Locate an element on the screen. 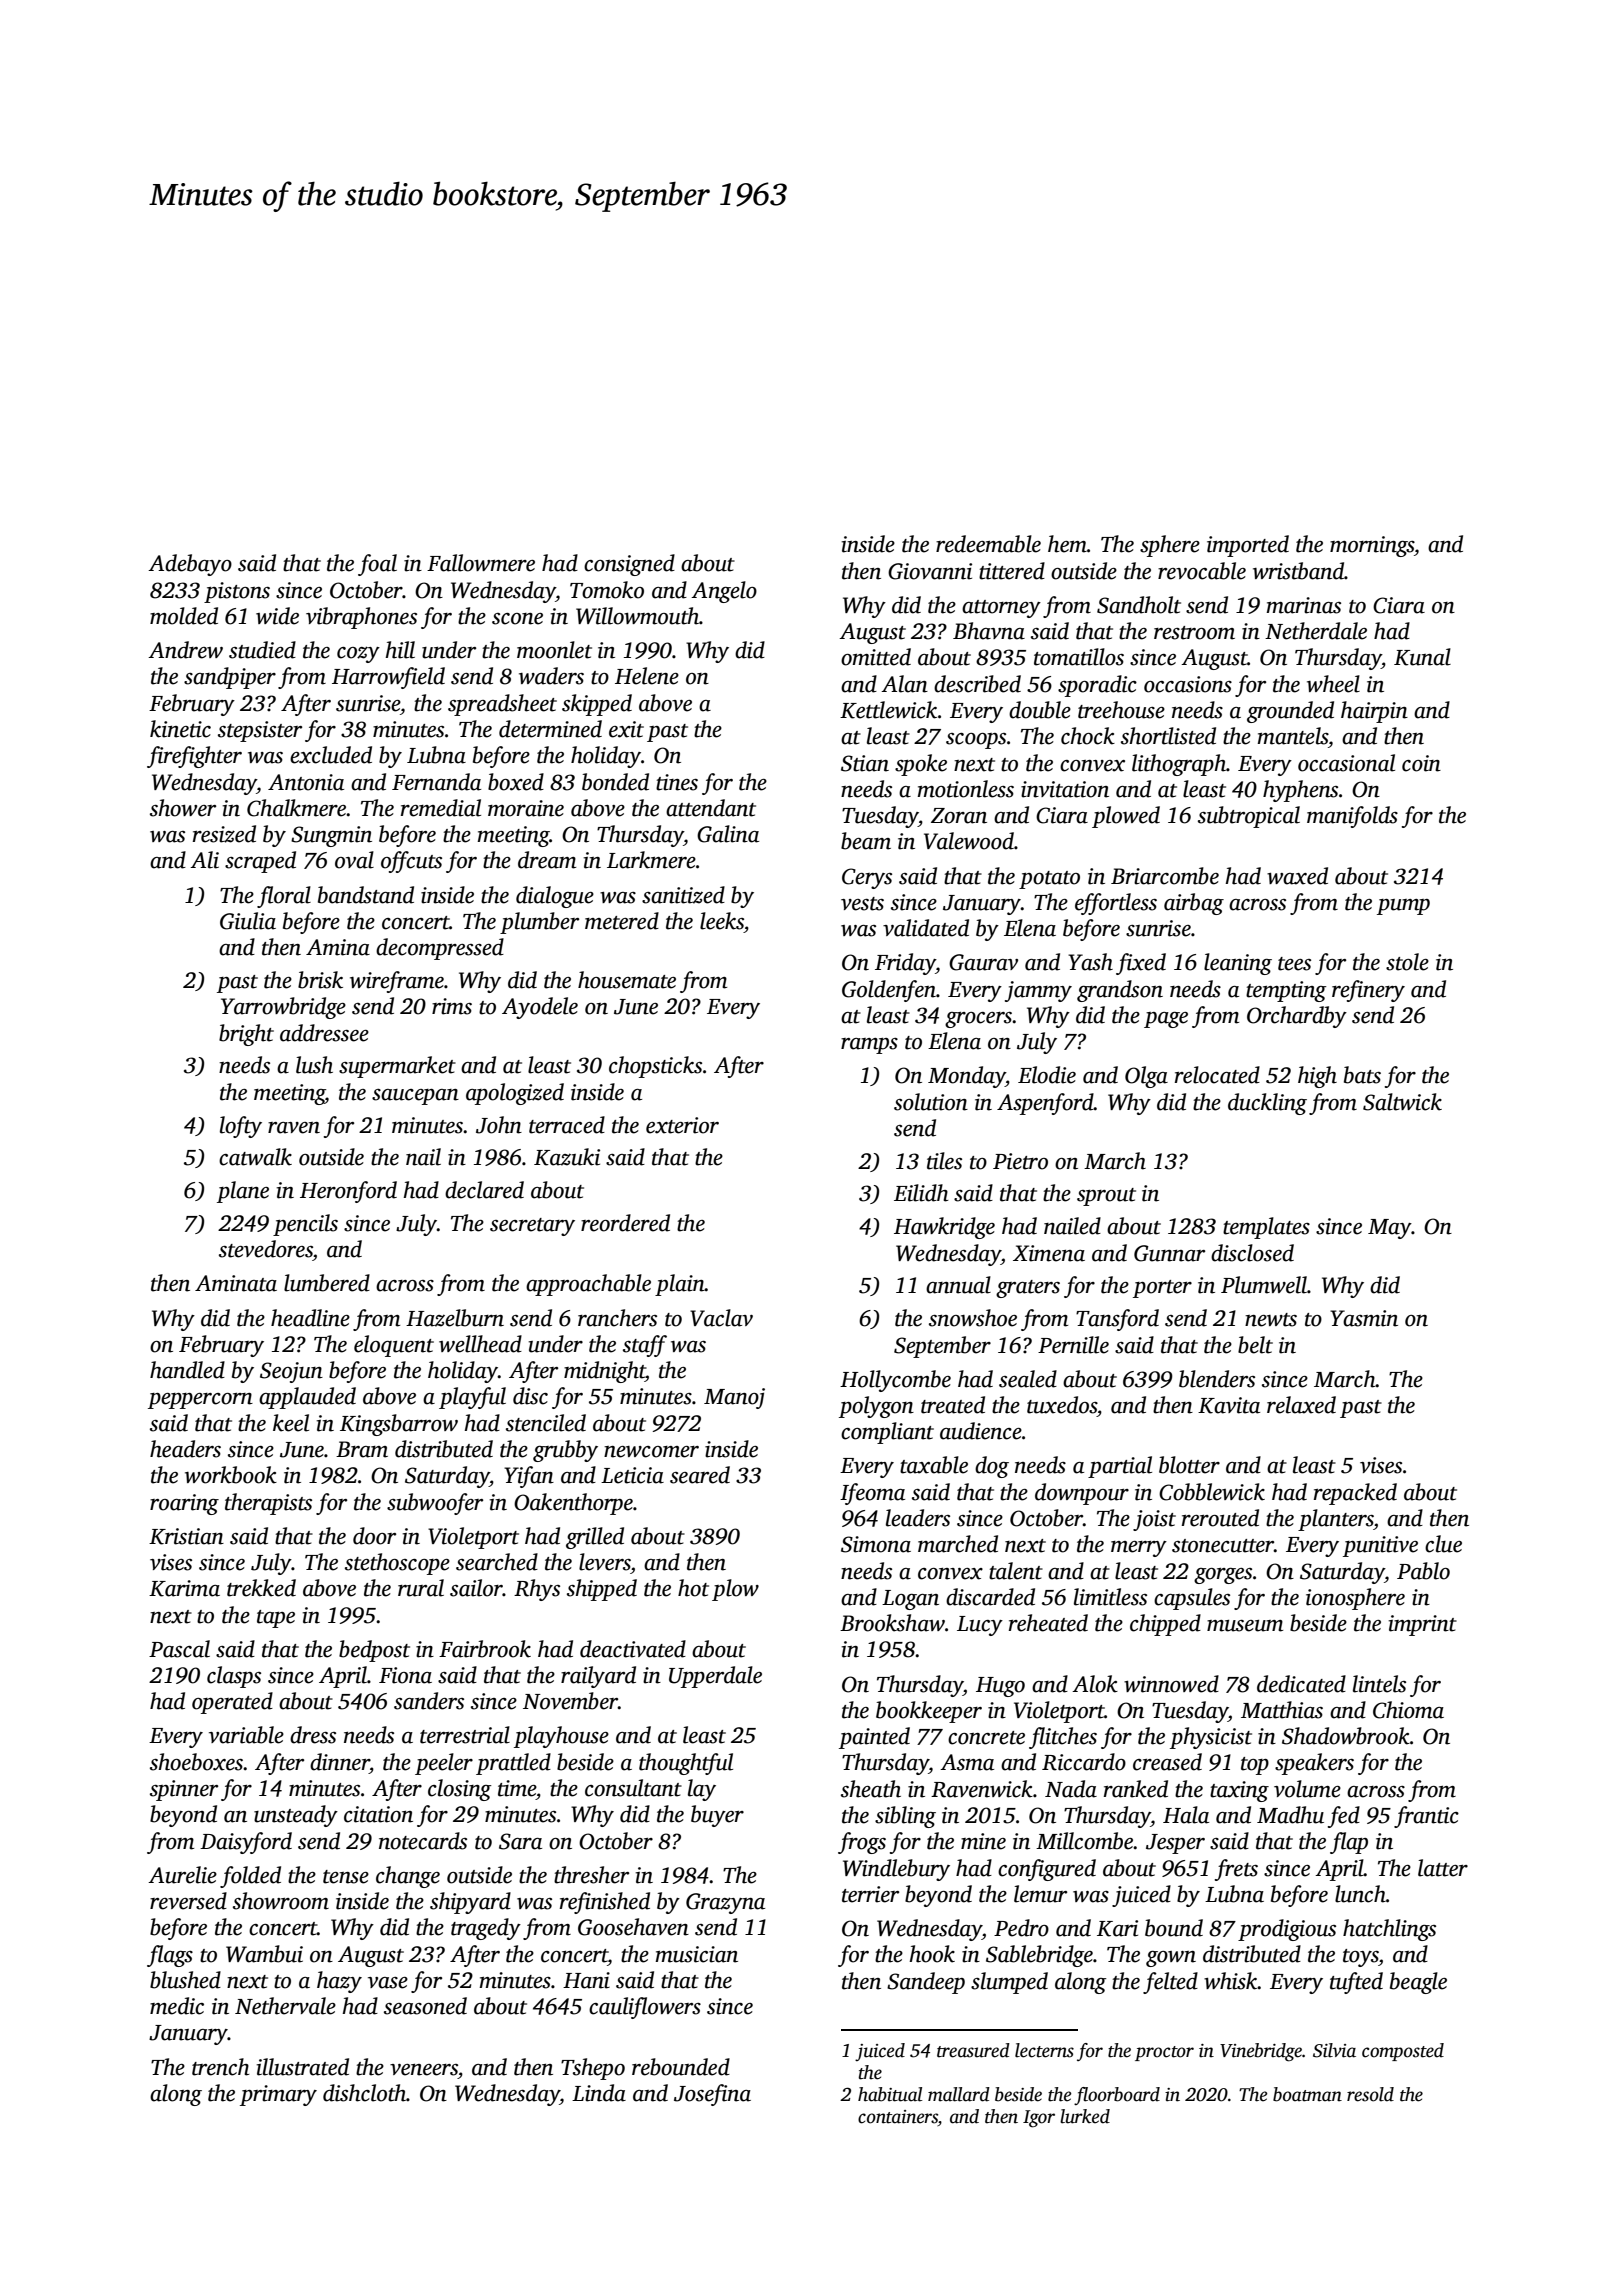  Saltwick is located at coordinates (1402, 1102).
